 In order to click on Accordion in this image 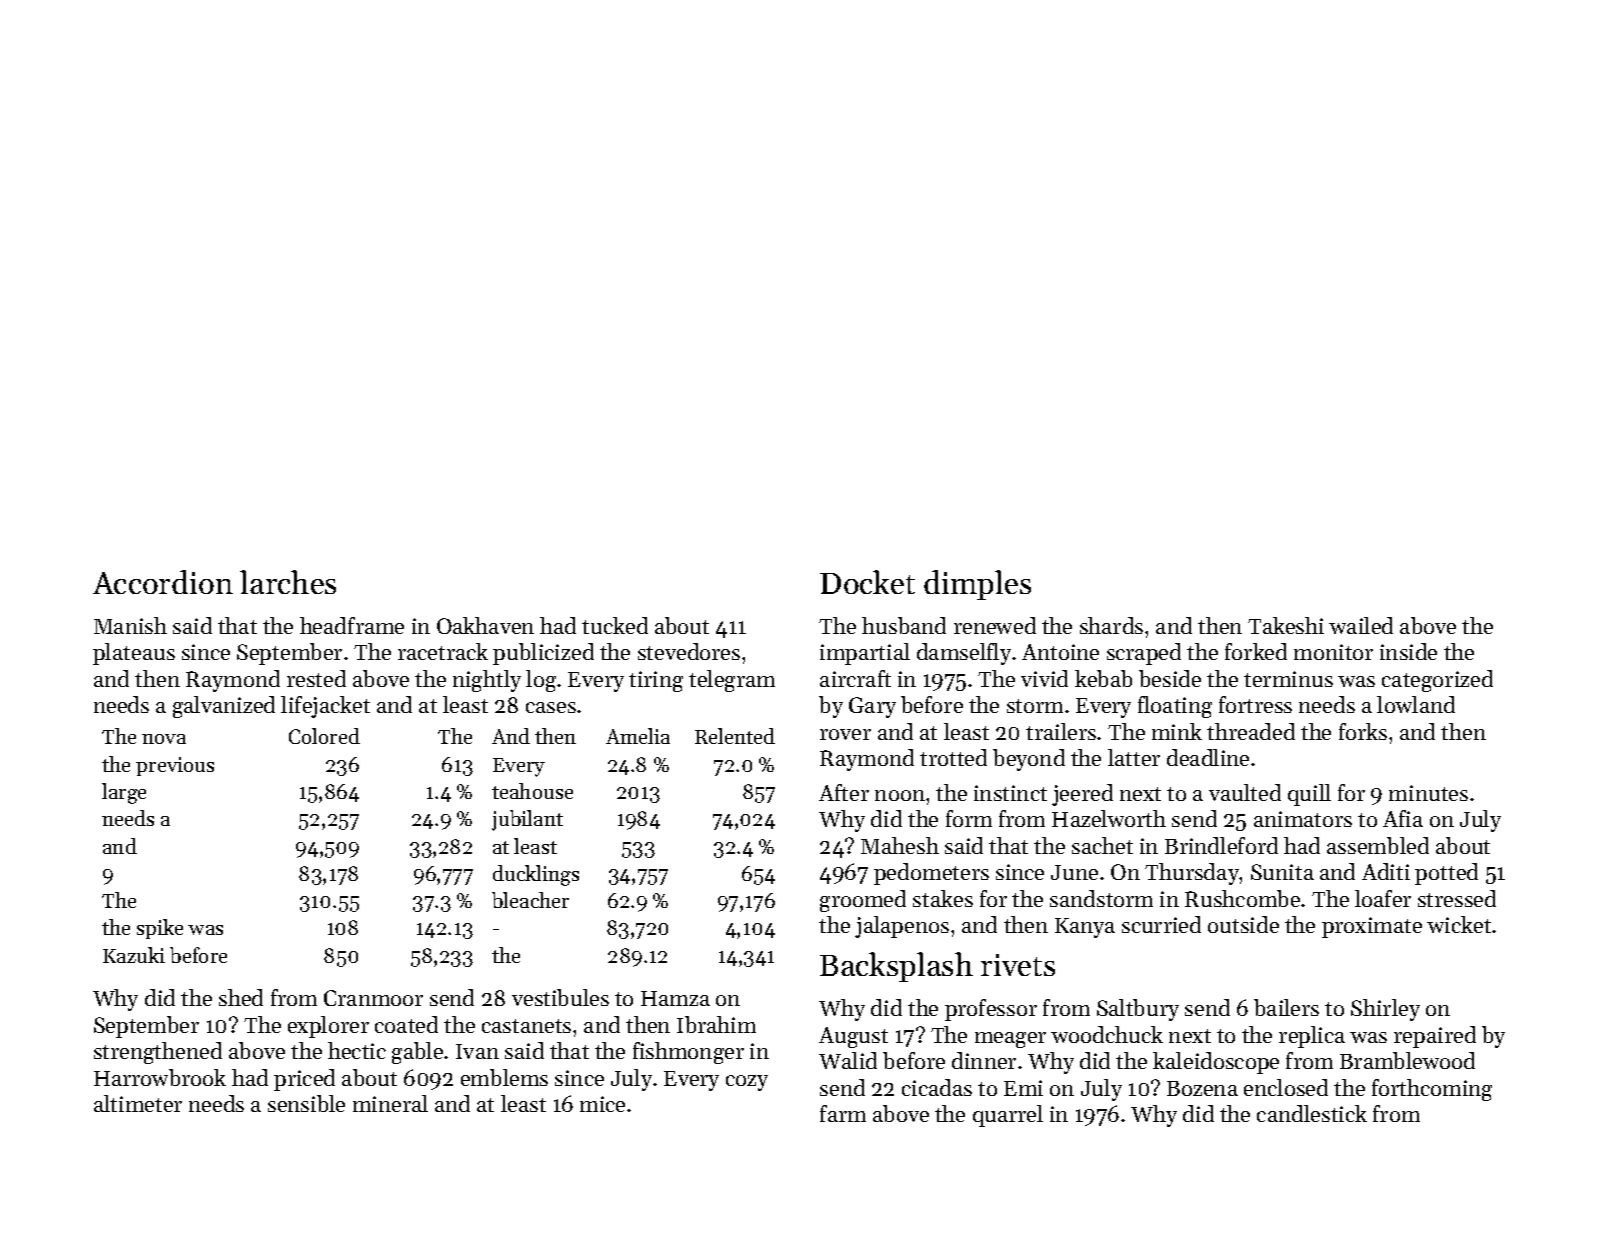, I will do `click(163, 582)`.
